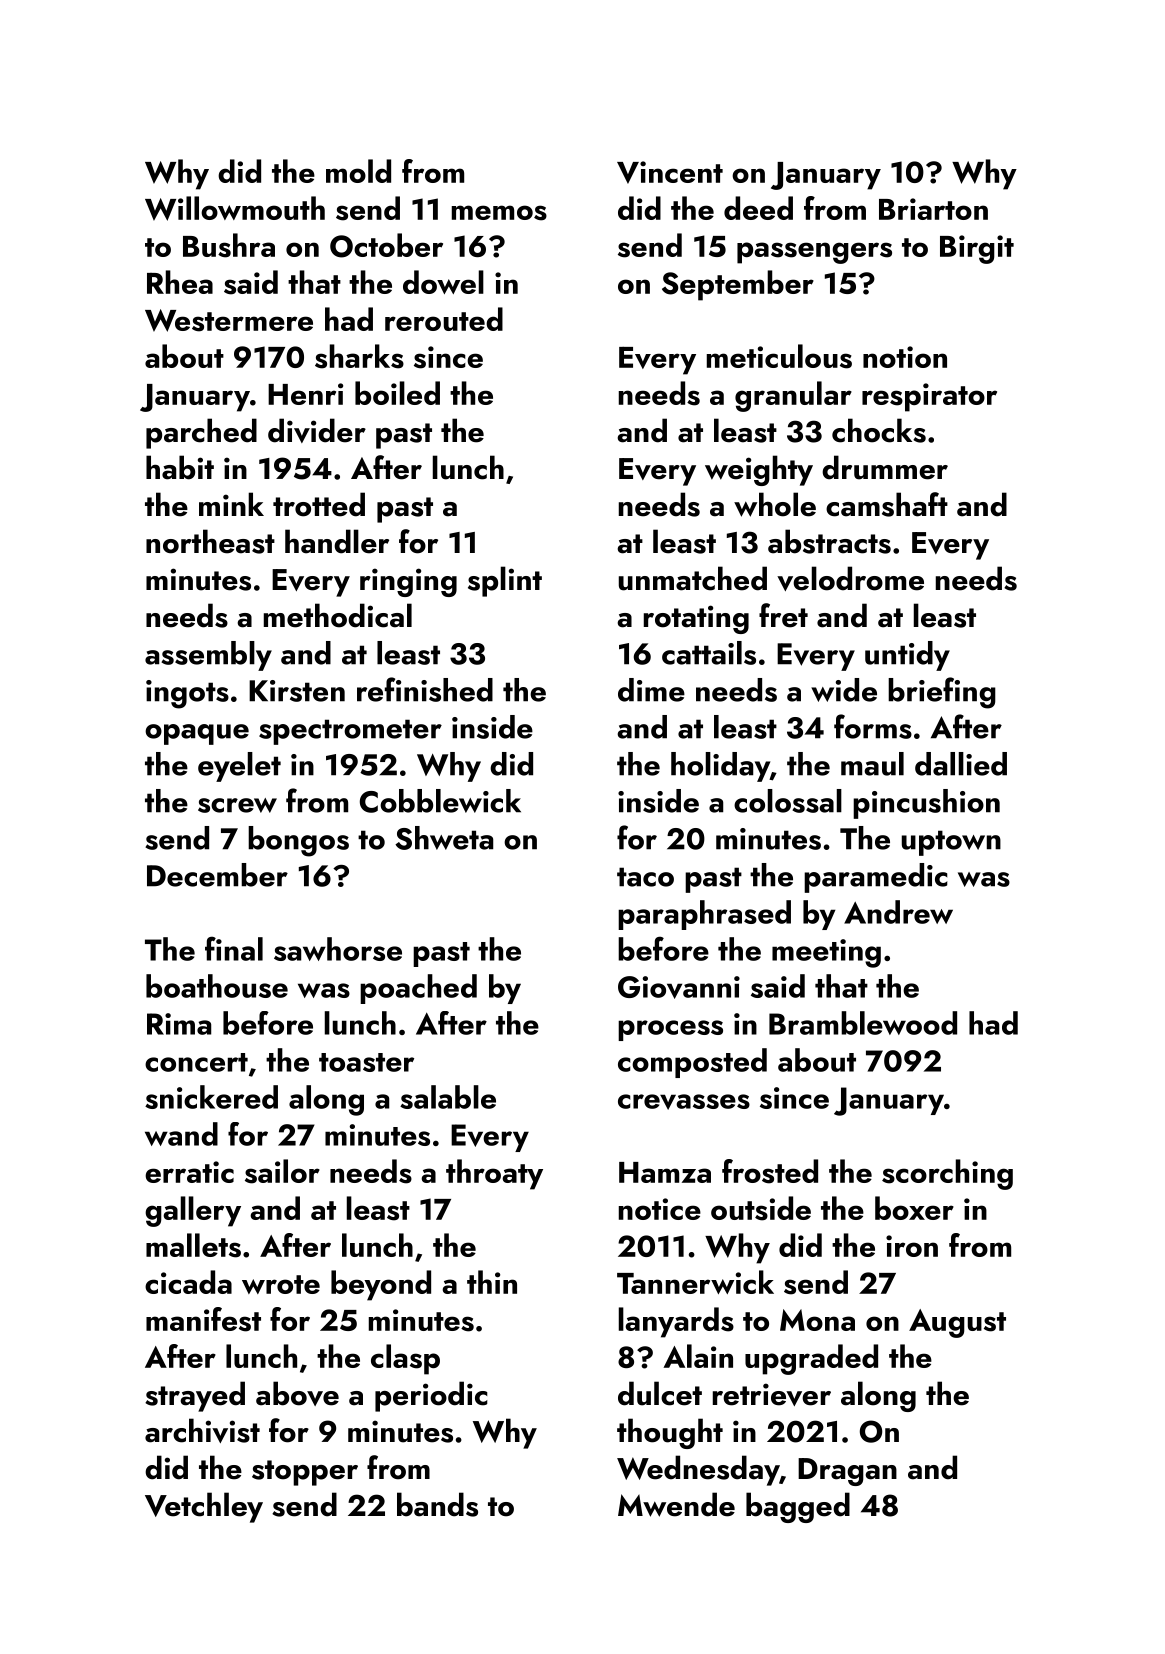 The width and height of the page is (1165, 1654). Describe the element at coordinates (282, 1171) in the page. I see `sailor` at that location.
